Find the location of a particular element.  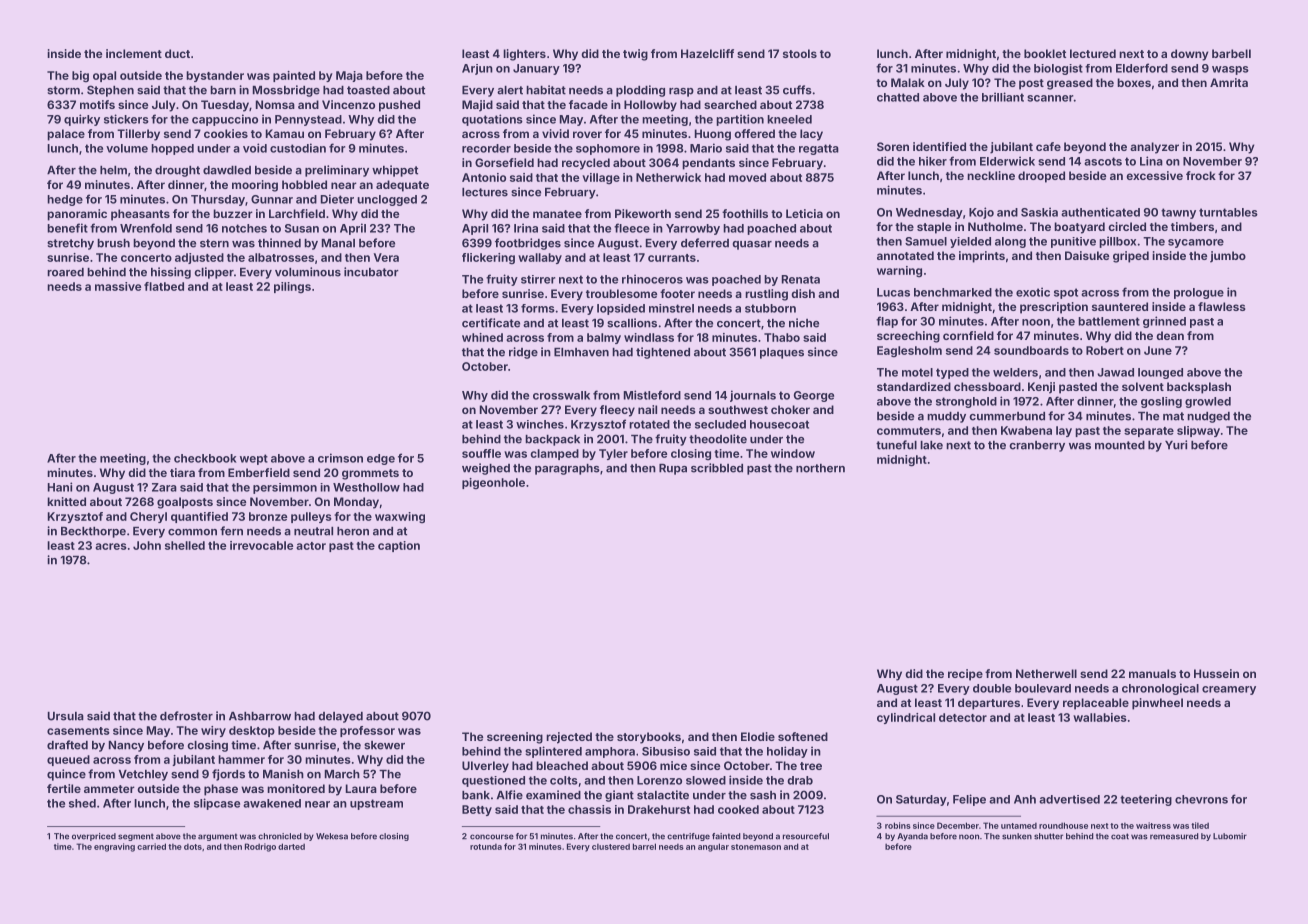

slipcase is located at coordinates (217, 804).
